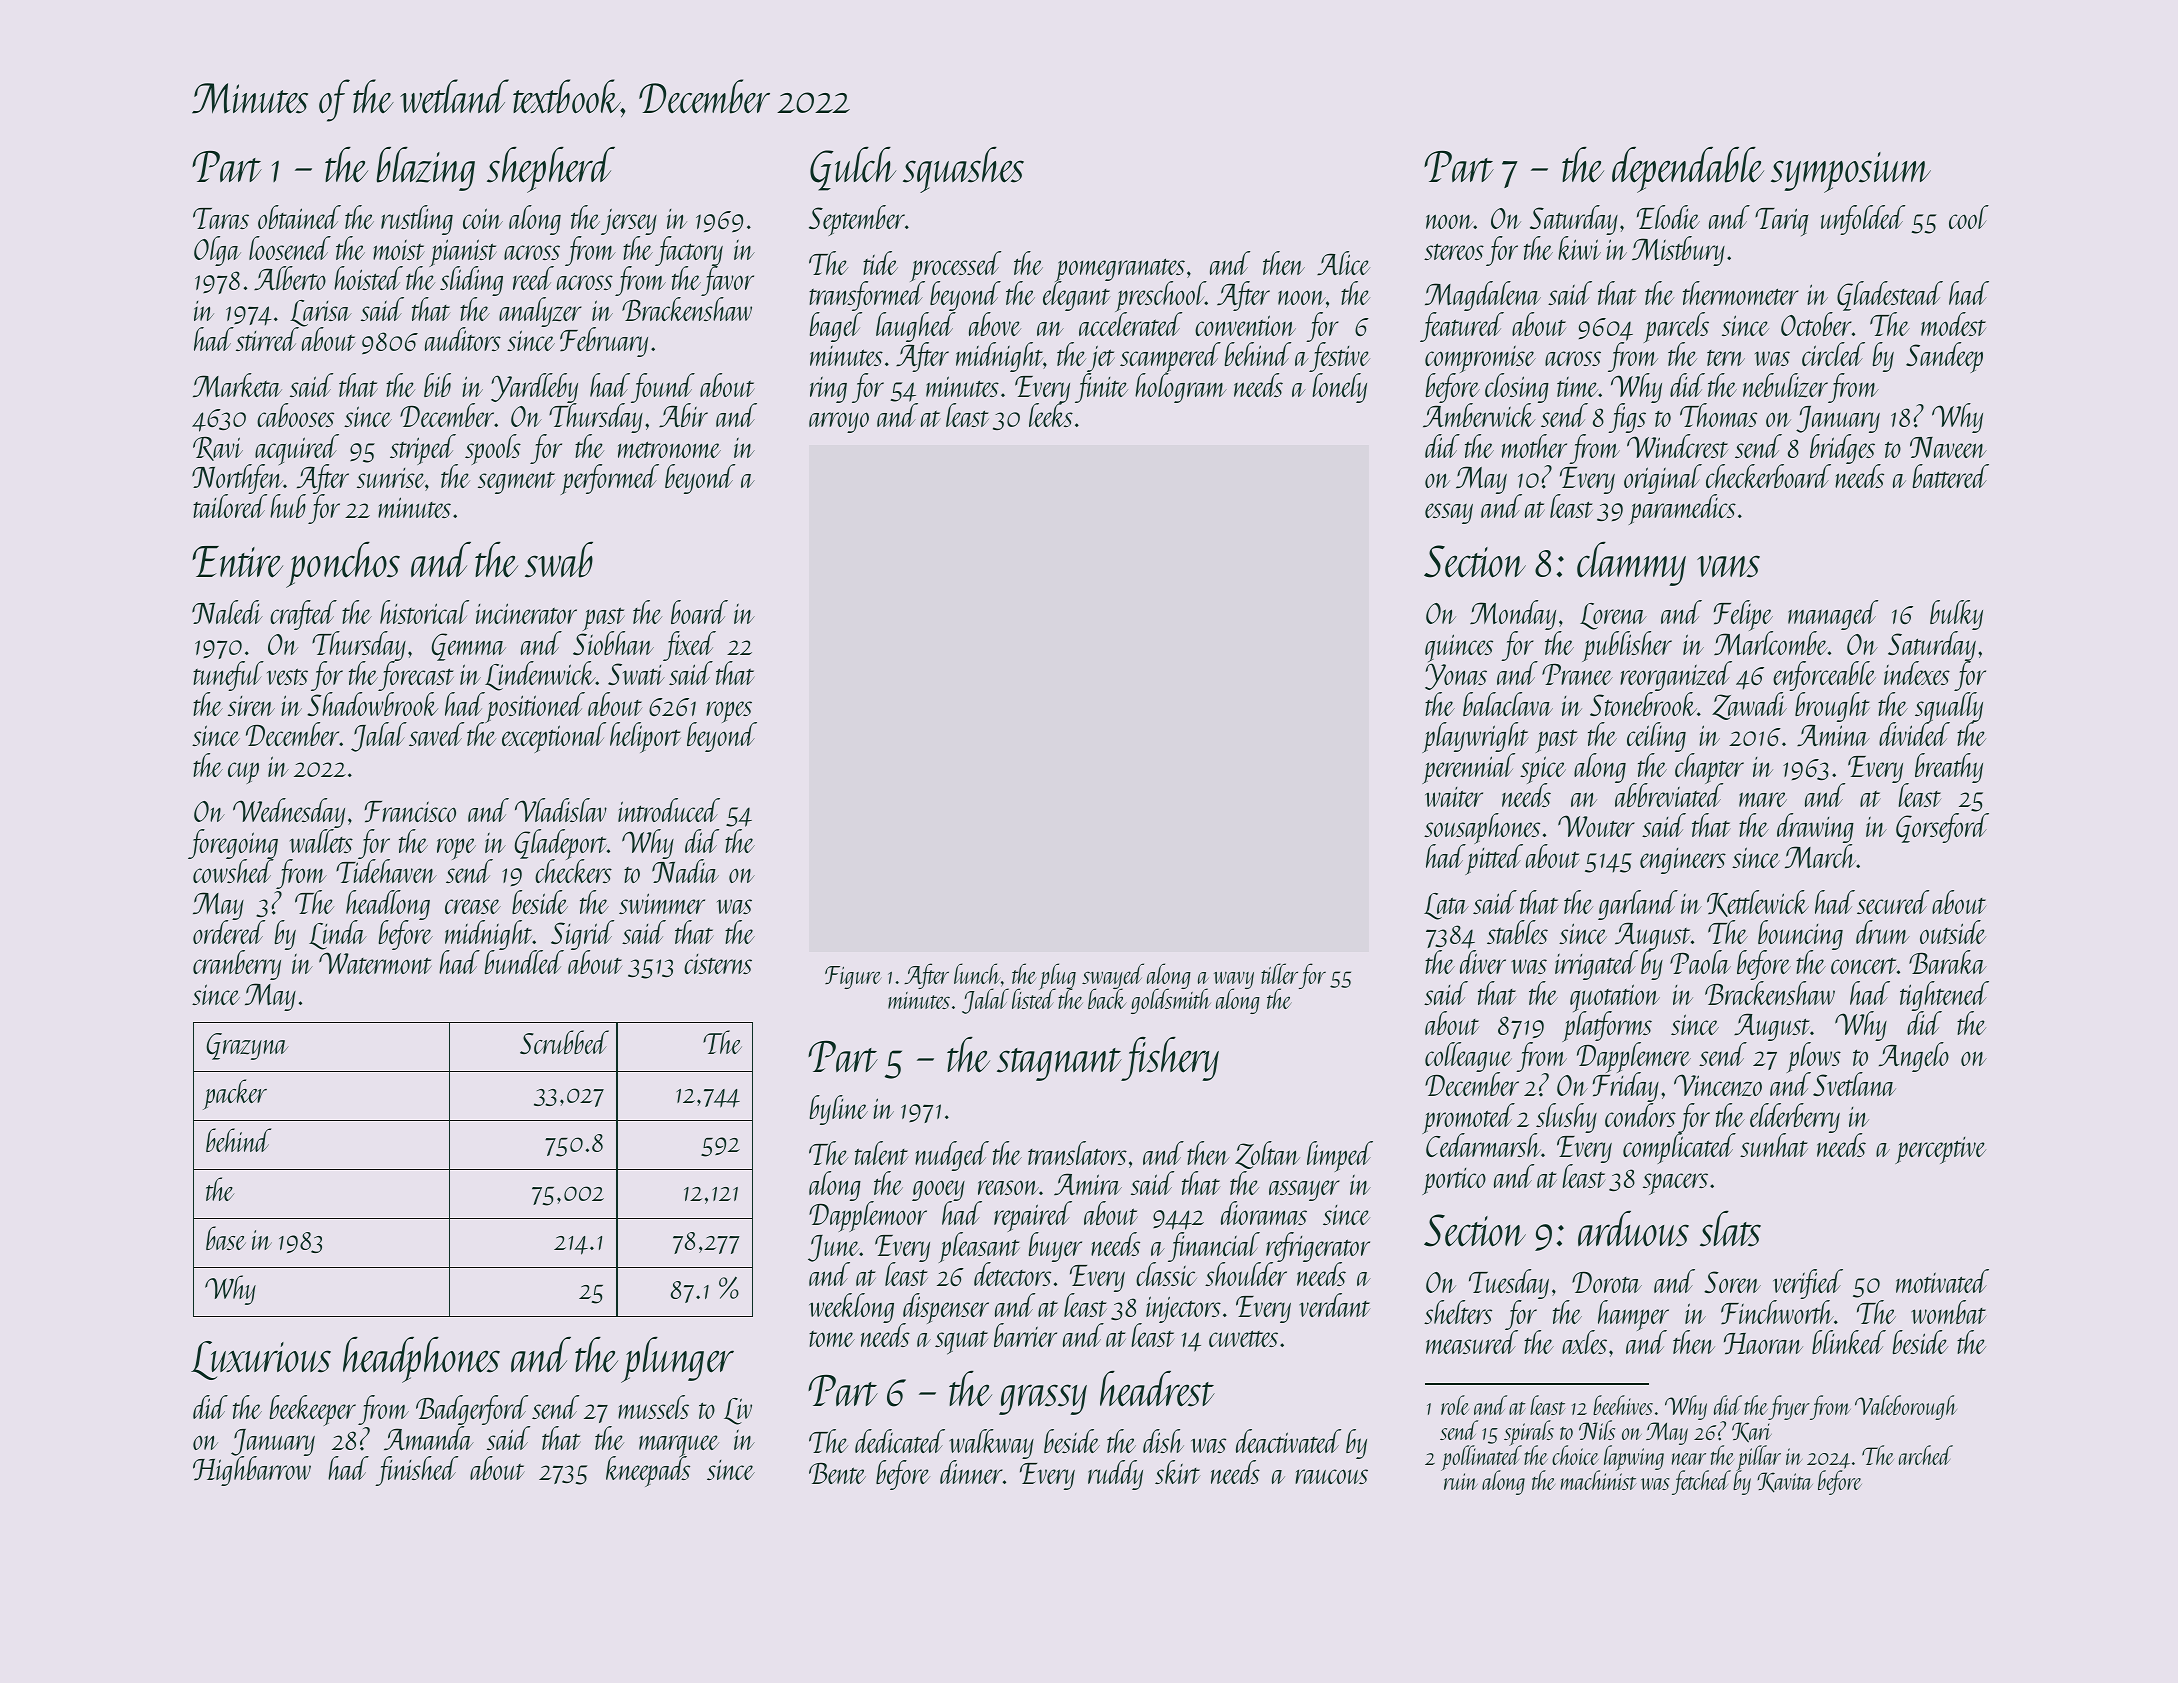 The image size is (2178, 1683). I want to click on machinist, so click(1599, 1480).
